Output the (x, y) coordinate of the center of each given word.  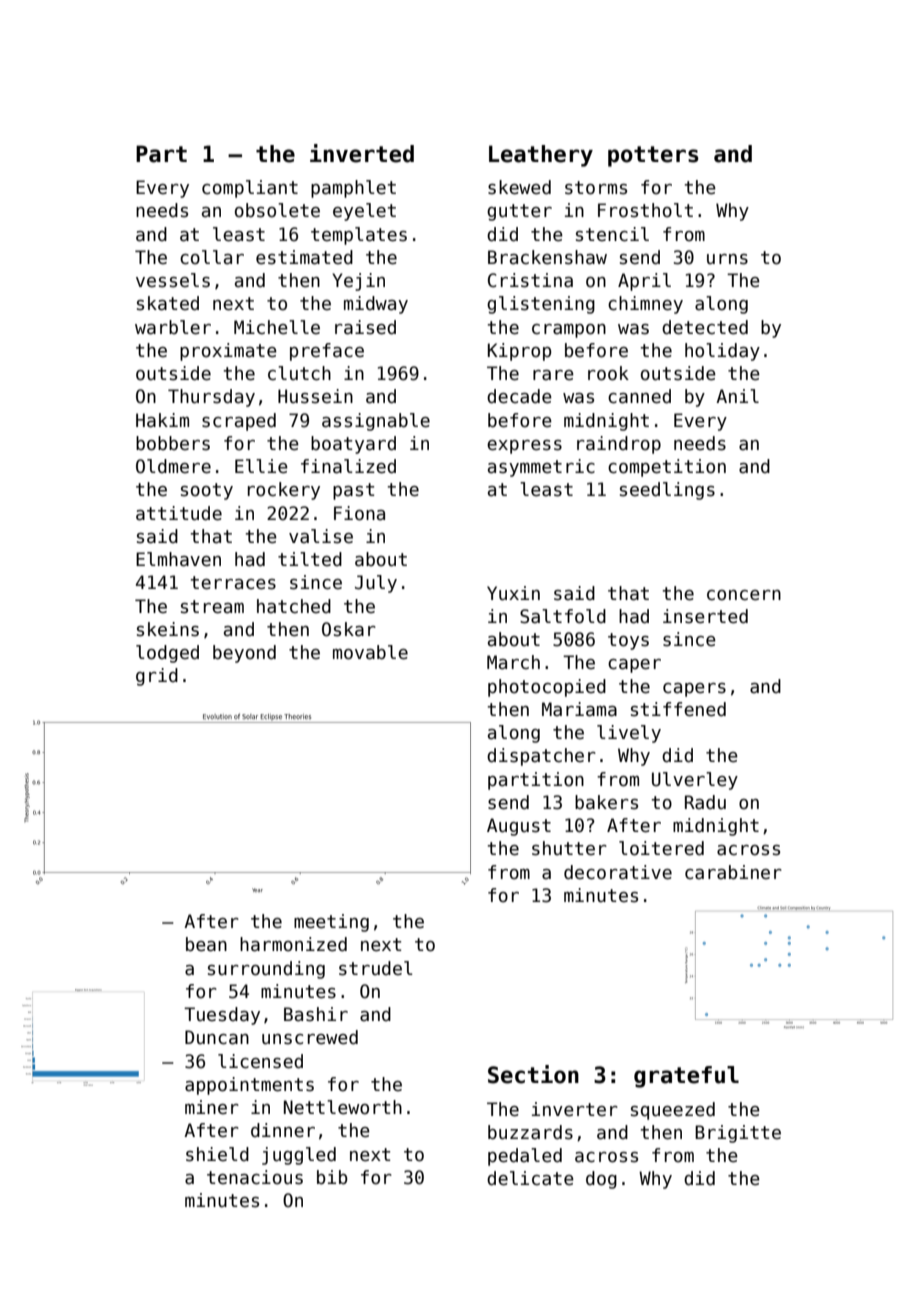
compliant (250, 189)
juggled (299, 1156)
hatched (294, 606)
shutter (569, 848)
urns (727, 259)
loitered (661, 848)
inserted (705, 616)
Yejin (358, 282)
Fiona (359, 513)
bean (206, 944)
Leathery (541, 156)
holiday (722, 352)
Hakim (162, 420)
